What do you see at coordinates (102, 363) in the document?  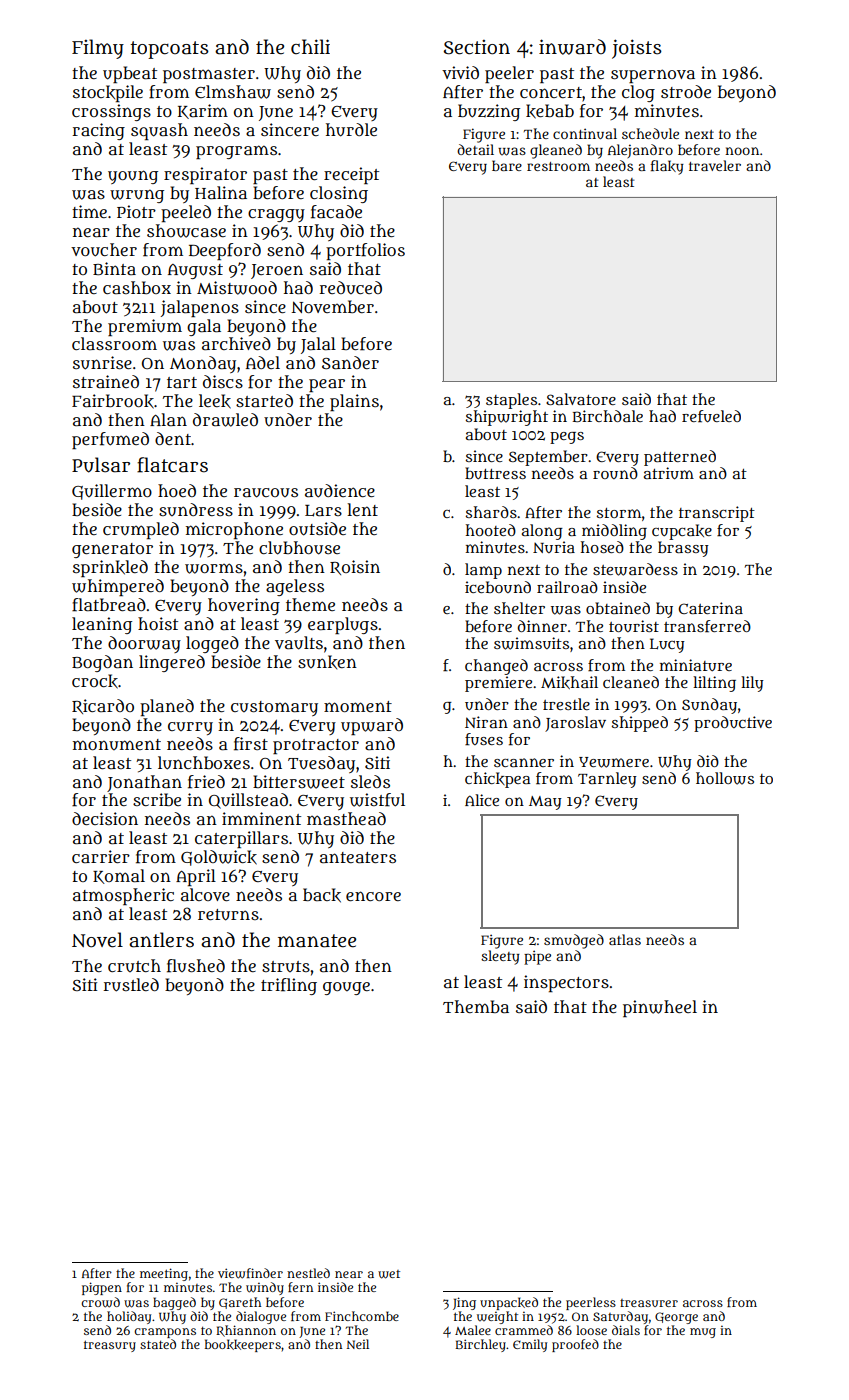 I see `sunrise` at bounding box center [102, 363].
